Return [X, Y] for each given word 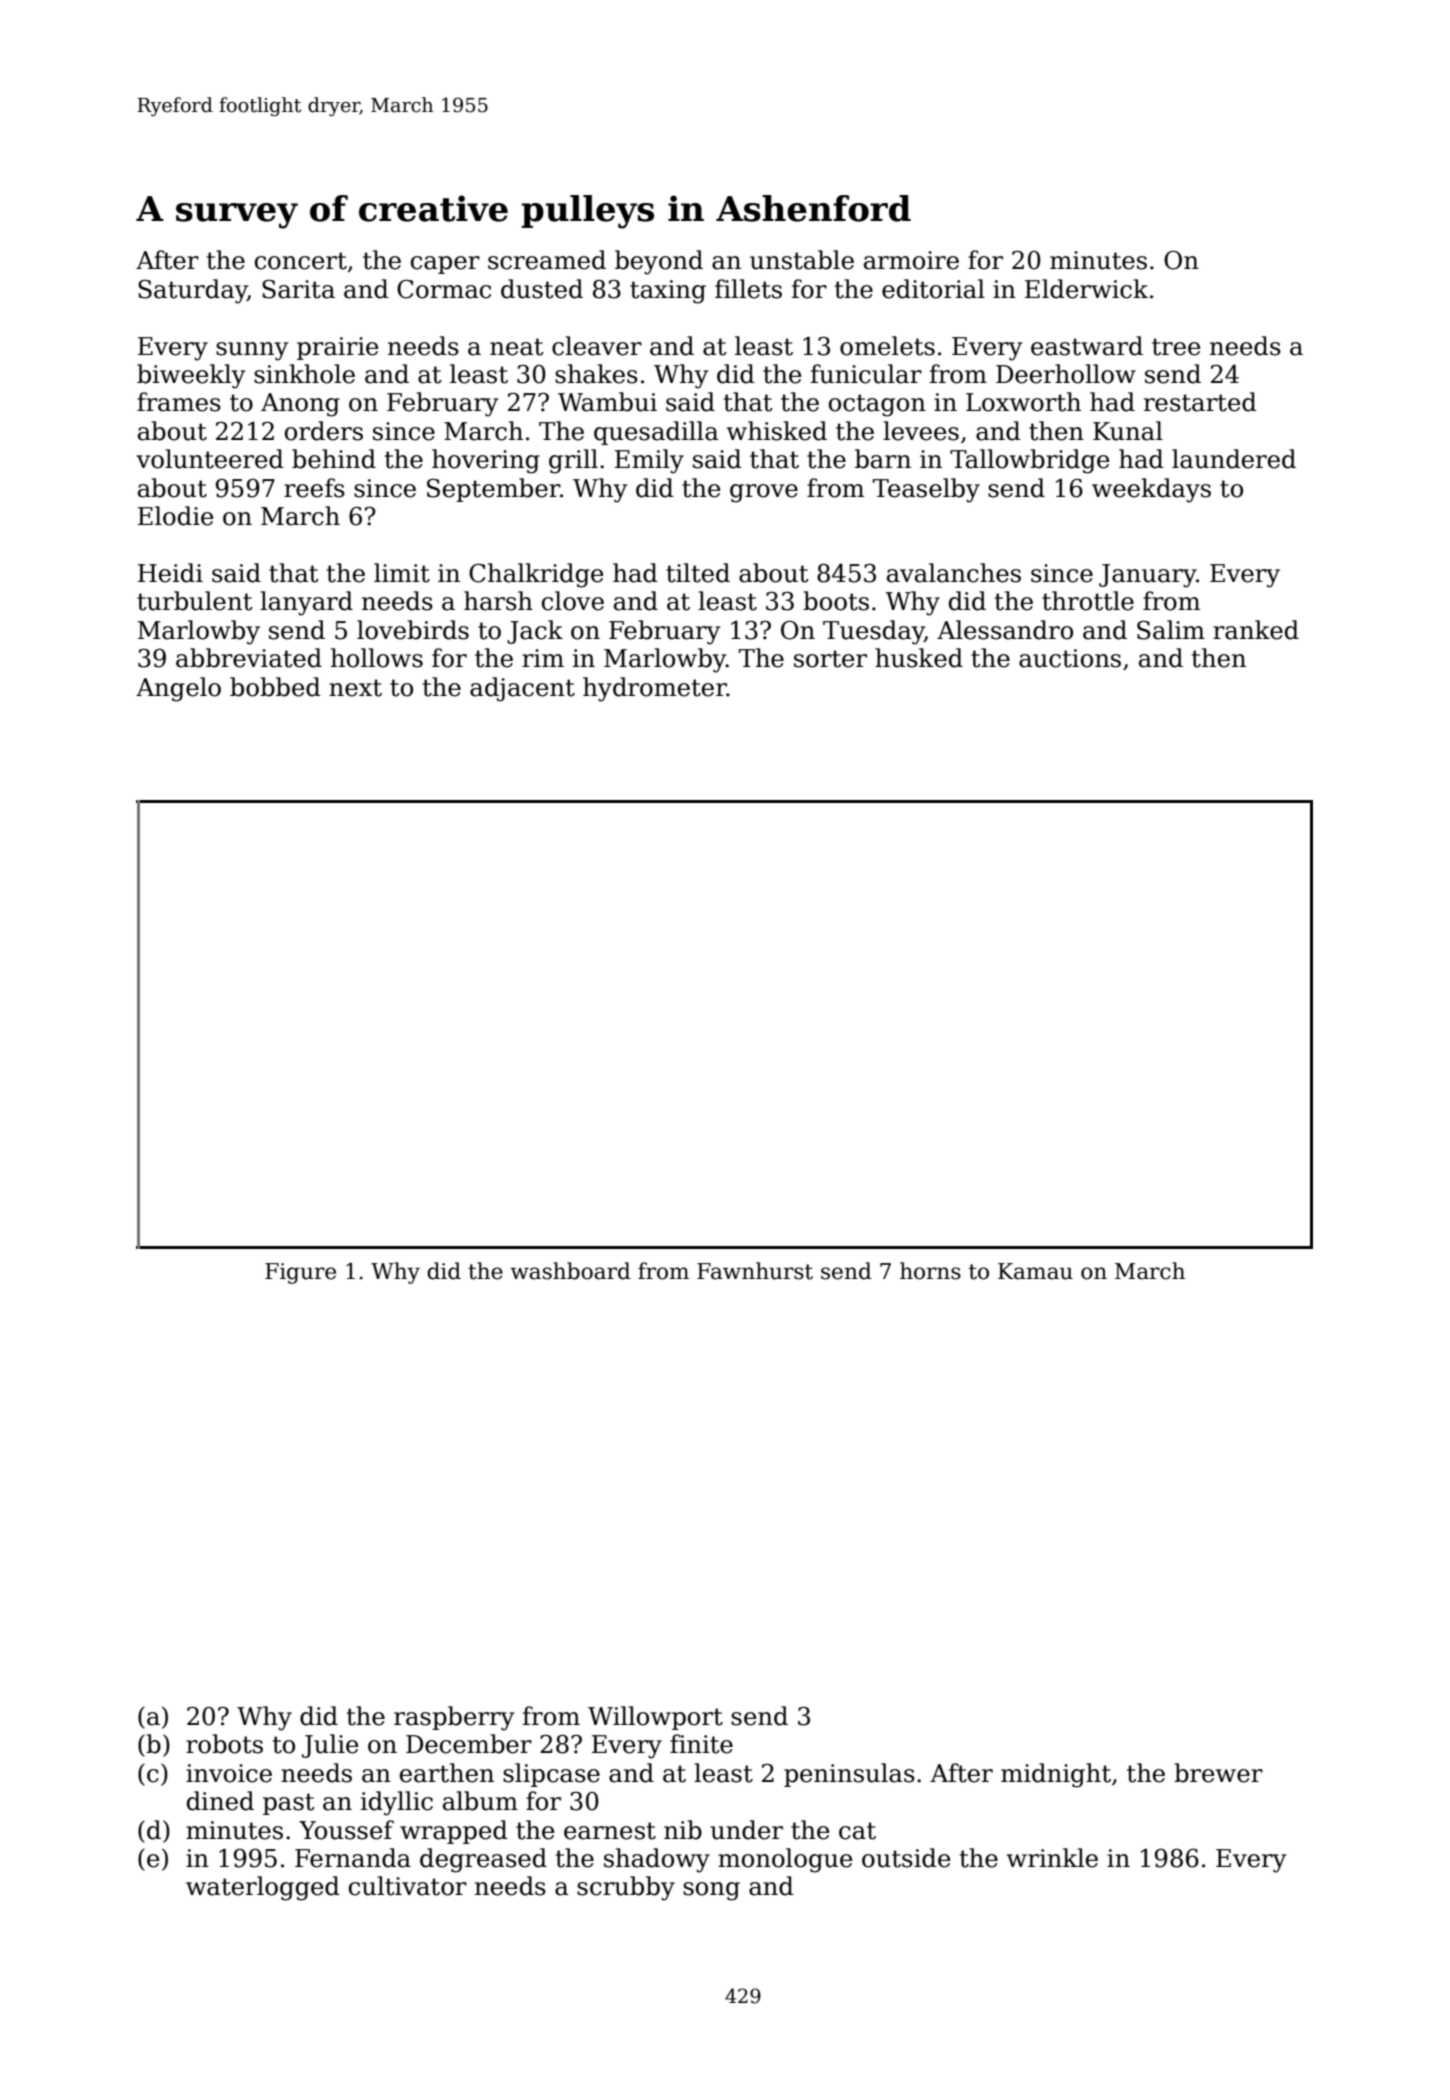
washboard [570, 1271]
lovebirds [413, 630]
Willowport [655, 1718]
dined [220, 1801]
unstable [802, 260]
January [1147, 576]
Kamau [1035, 1271]
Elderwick [1086, 289]
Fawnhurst [755, 1271]
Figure [300, 1273]
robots [224, 1744]
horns [930, 1271]
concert [301, 261]
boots [836, 601]
